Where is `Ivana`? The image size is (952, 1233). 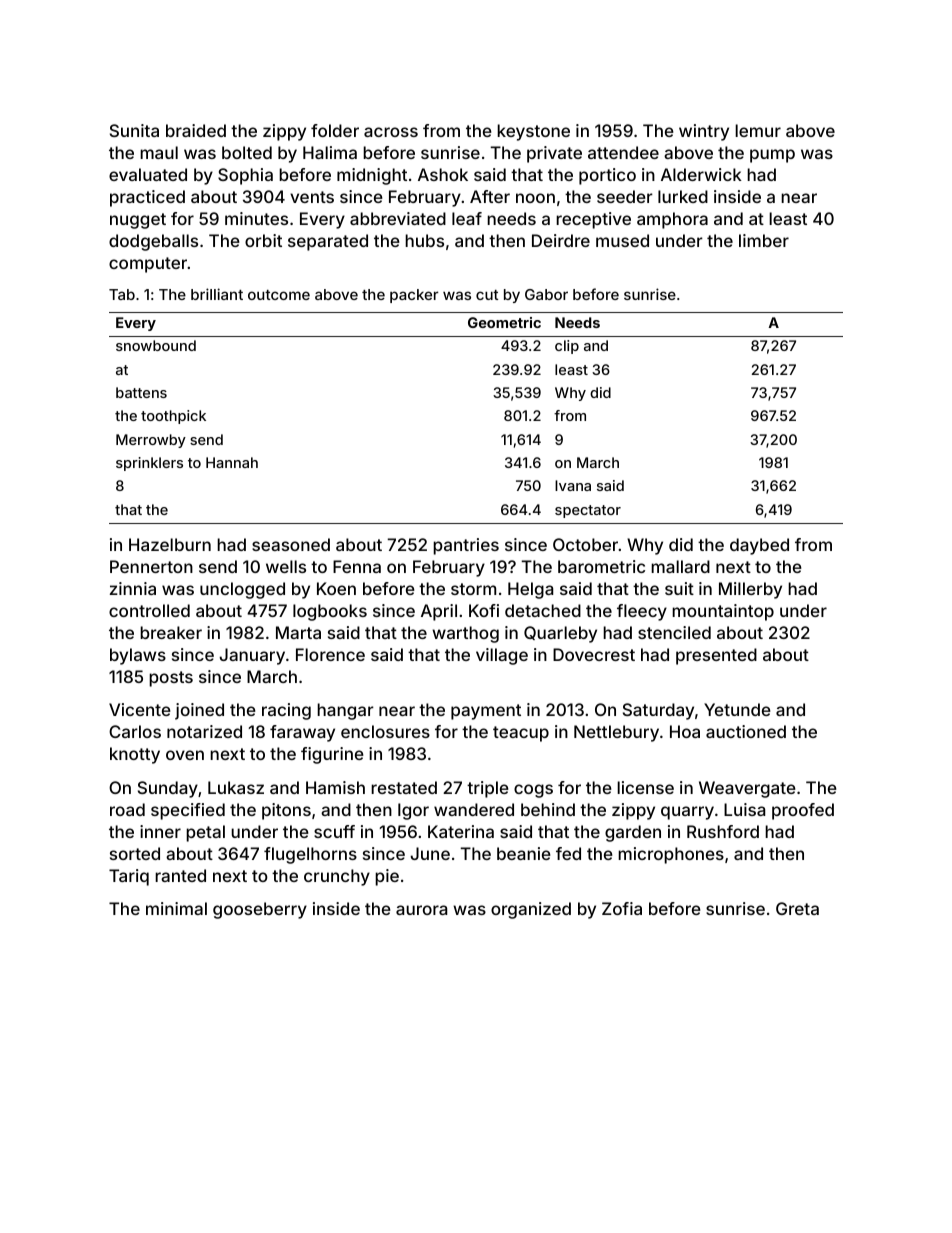
Ivana is located at coordinates (573, 485).
